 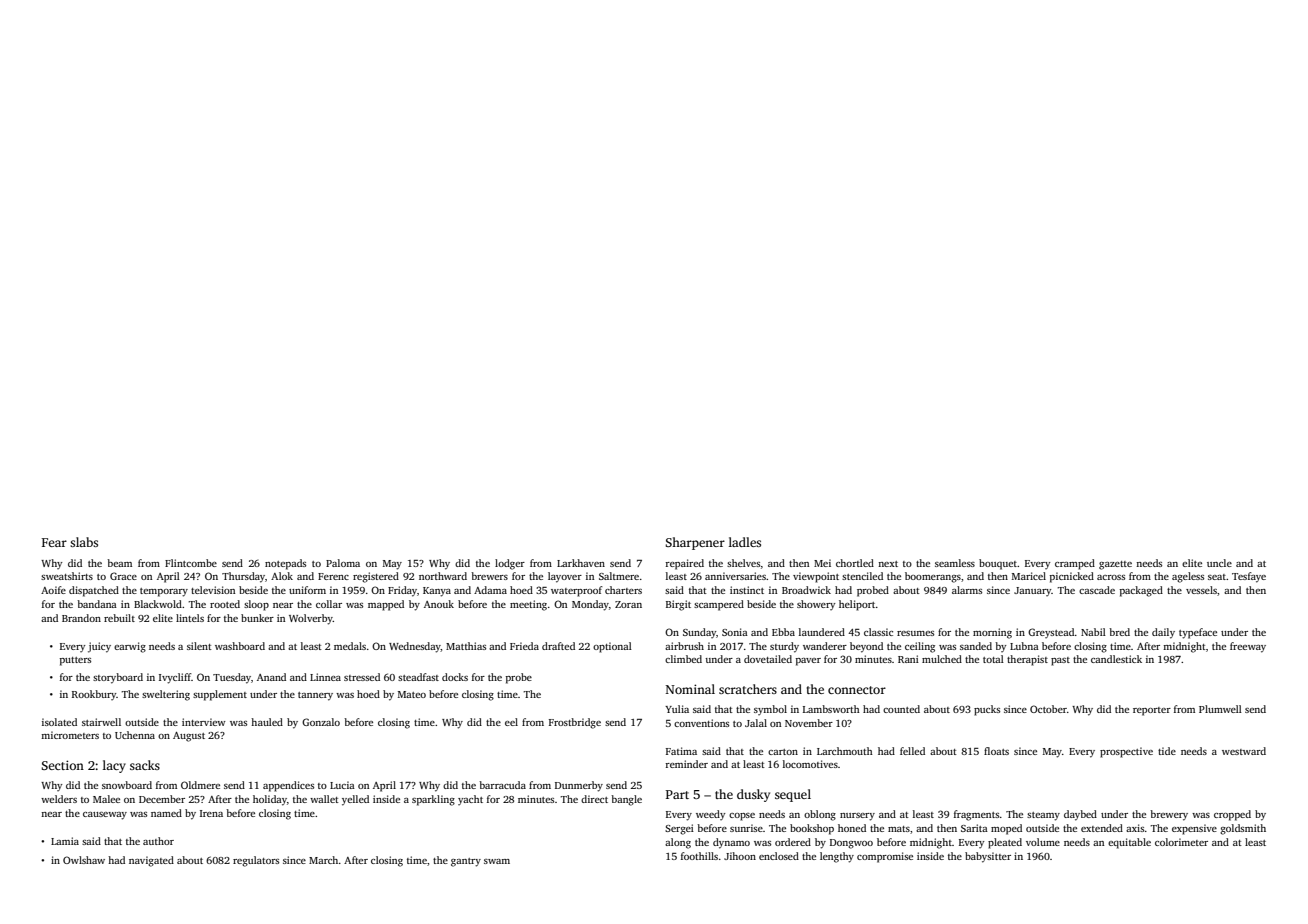 What do you see at coordinates (784, 647) in the image?
I see `sturdy` at bounding box center [784, 647].
